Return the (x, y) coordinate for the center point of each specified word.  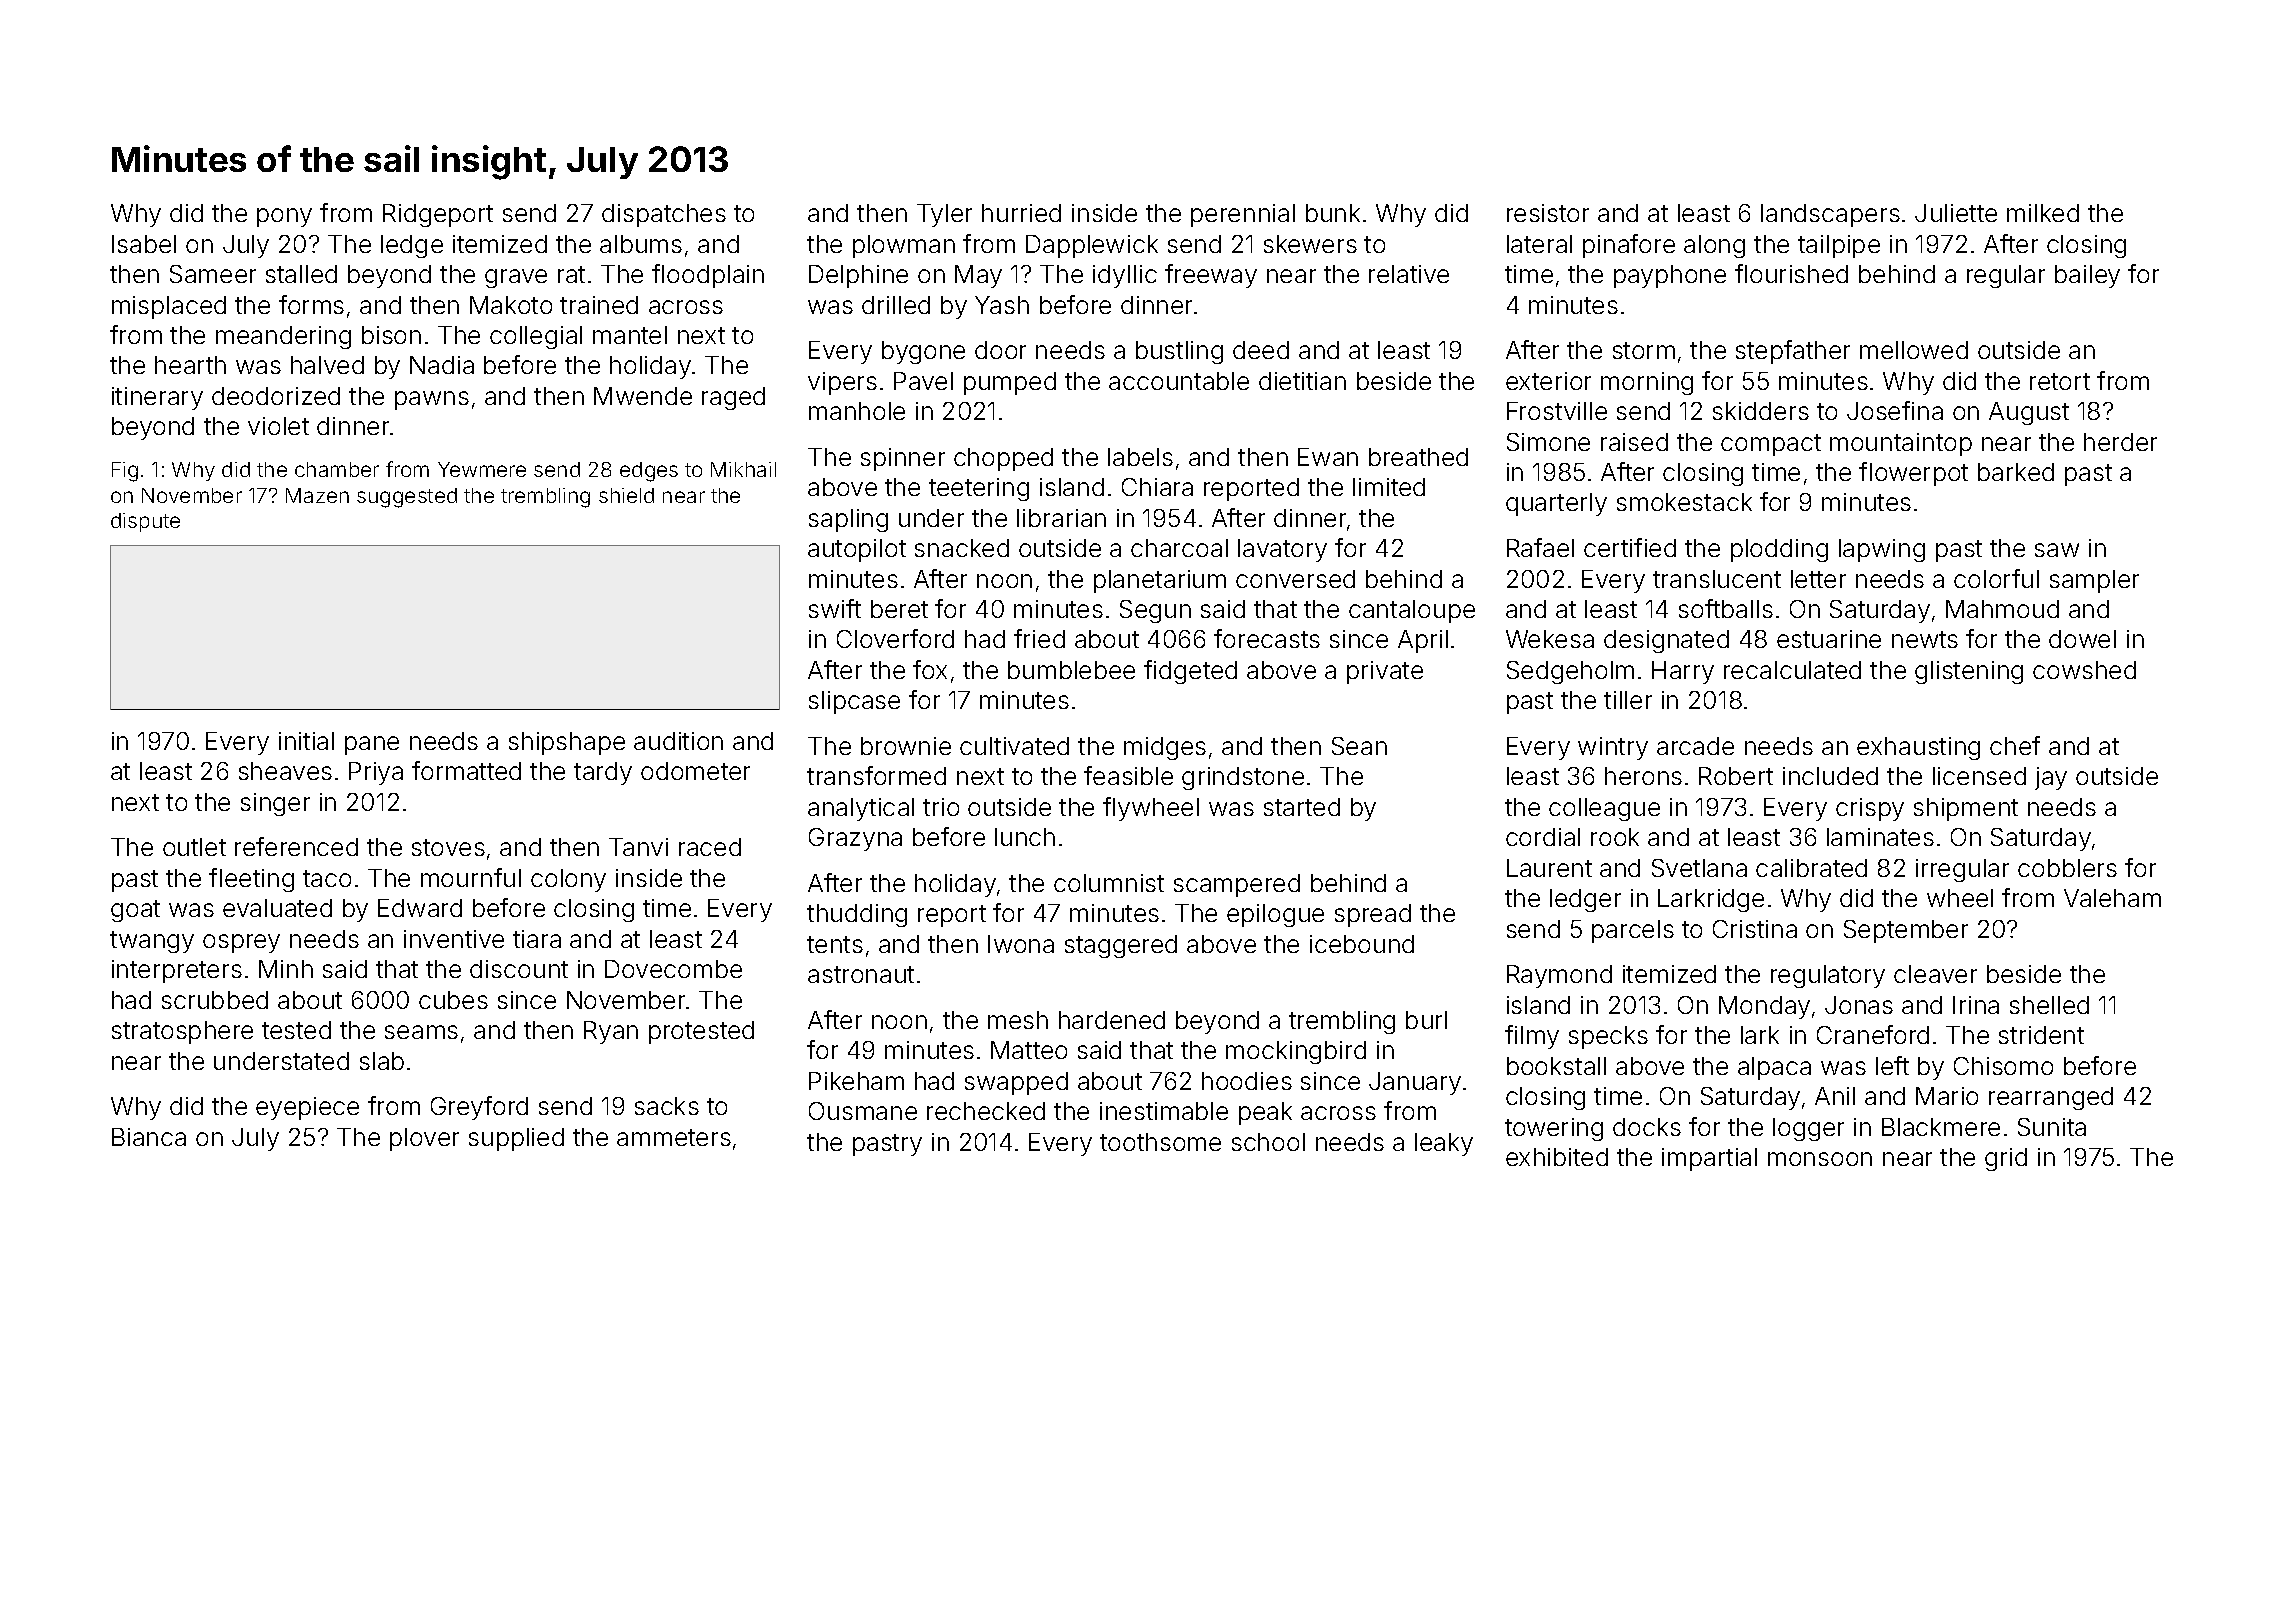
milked (2043, 213)
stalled (301, 274)
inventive (454, 939)
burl (1426, 1020)
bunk (1333, 213)
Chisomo (2003, 1066)
